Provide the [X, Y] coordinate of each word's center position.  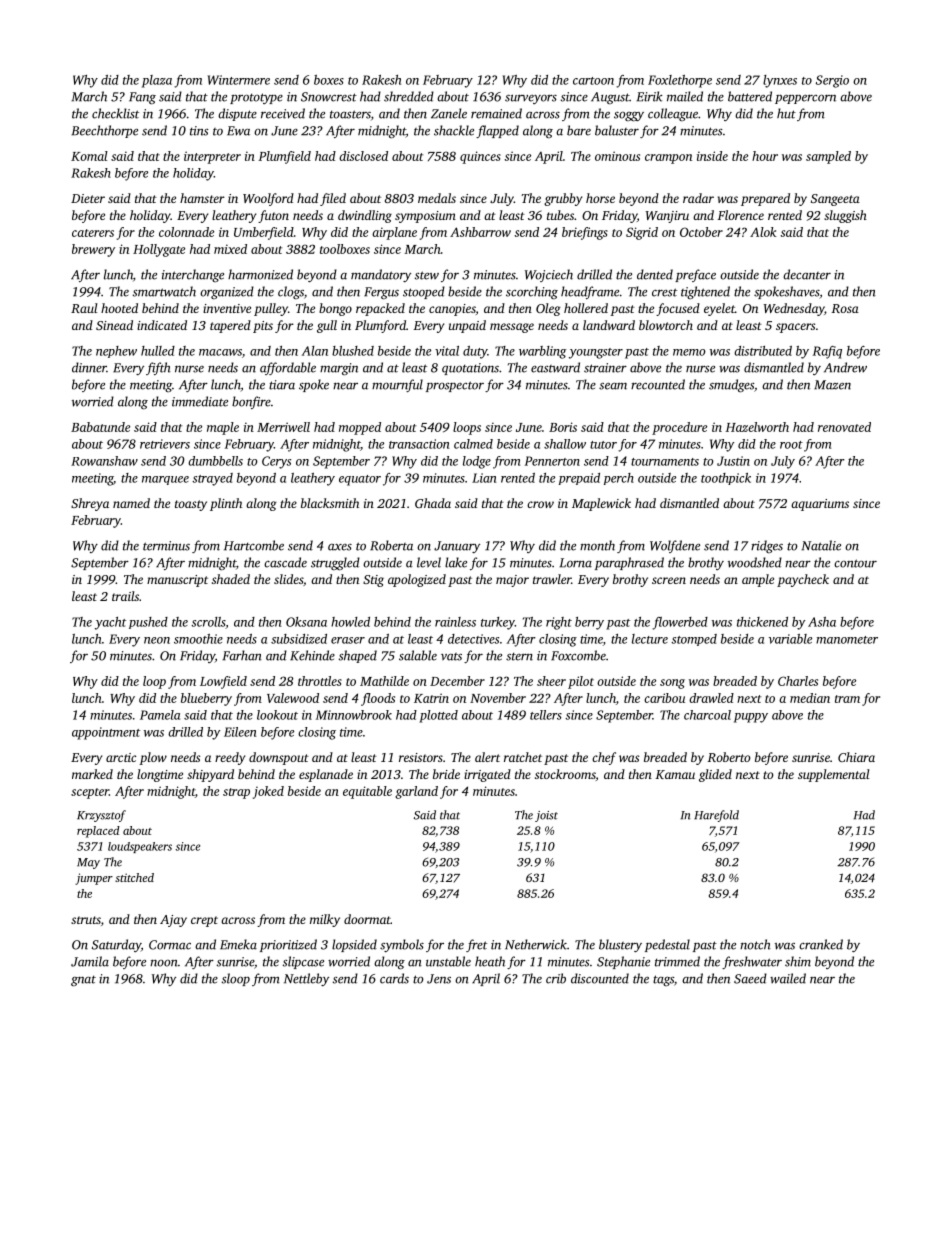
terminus [166, 546]
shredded [409, 96]
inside [712, 156]
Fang [142, 98]
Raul [84, 308]
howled [350, 622]
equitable [367, 792]
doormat [367, 919]
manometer [847, 640]
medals [437, 198]
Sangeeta [835, 200]
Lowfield [223, 682]
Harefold [716, 816]
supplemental [834, 775]
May [88, 863]
